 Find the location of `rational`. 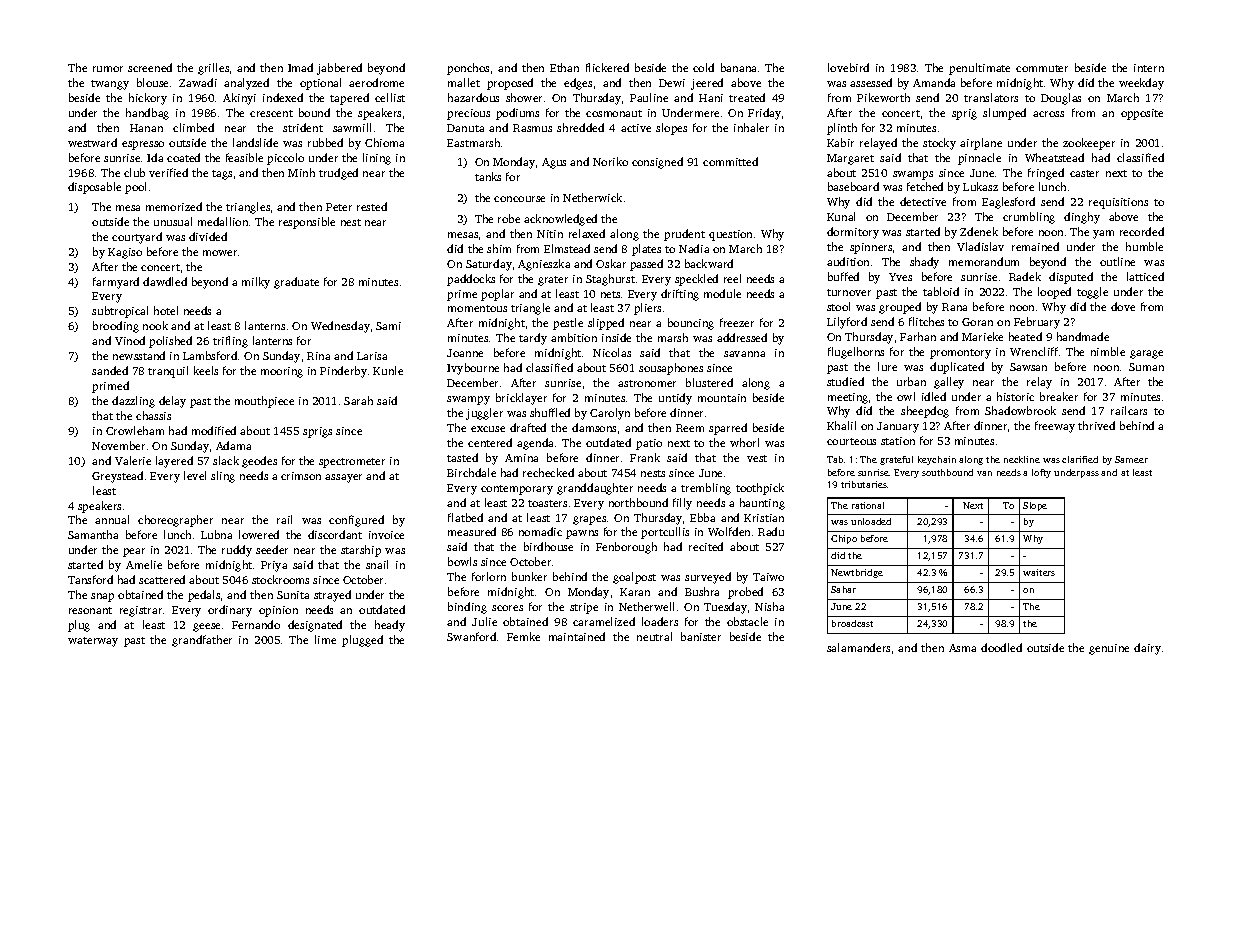

rational is located at coordinates (868, 505).
